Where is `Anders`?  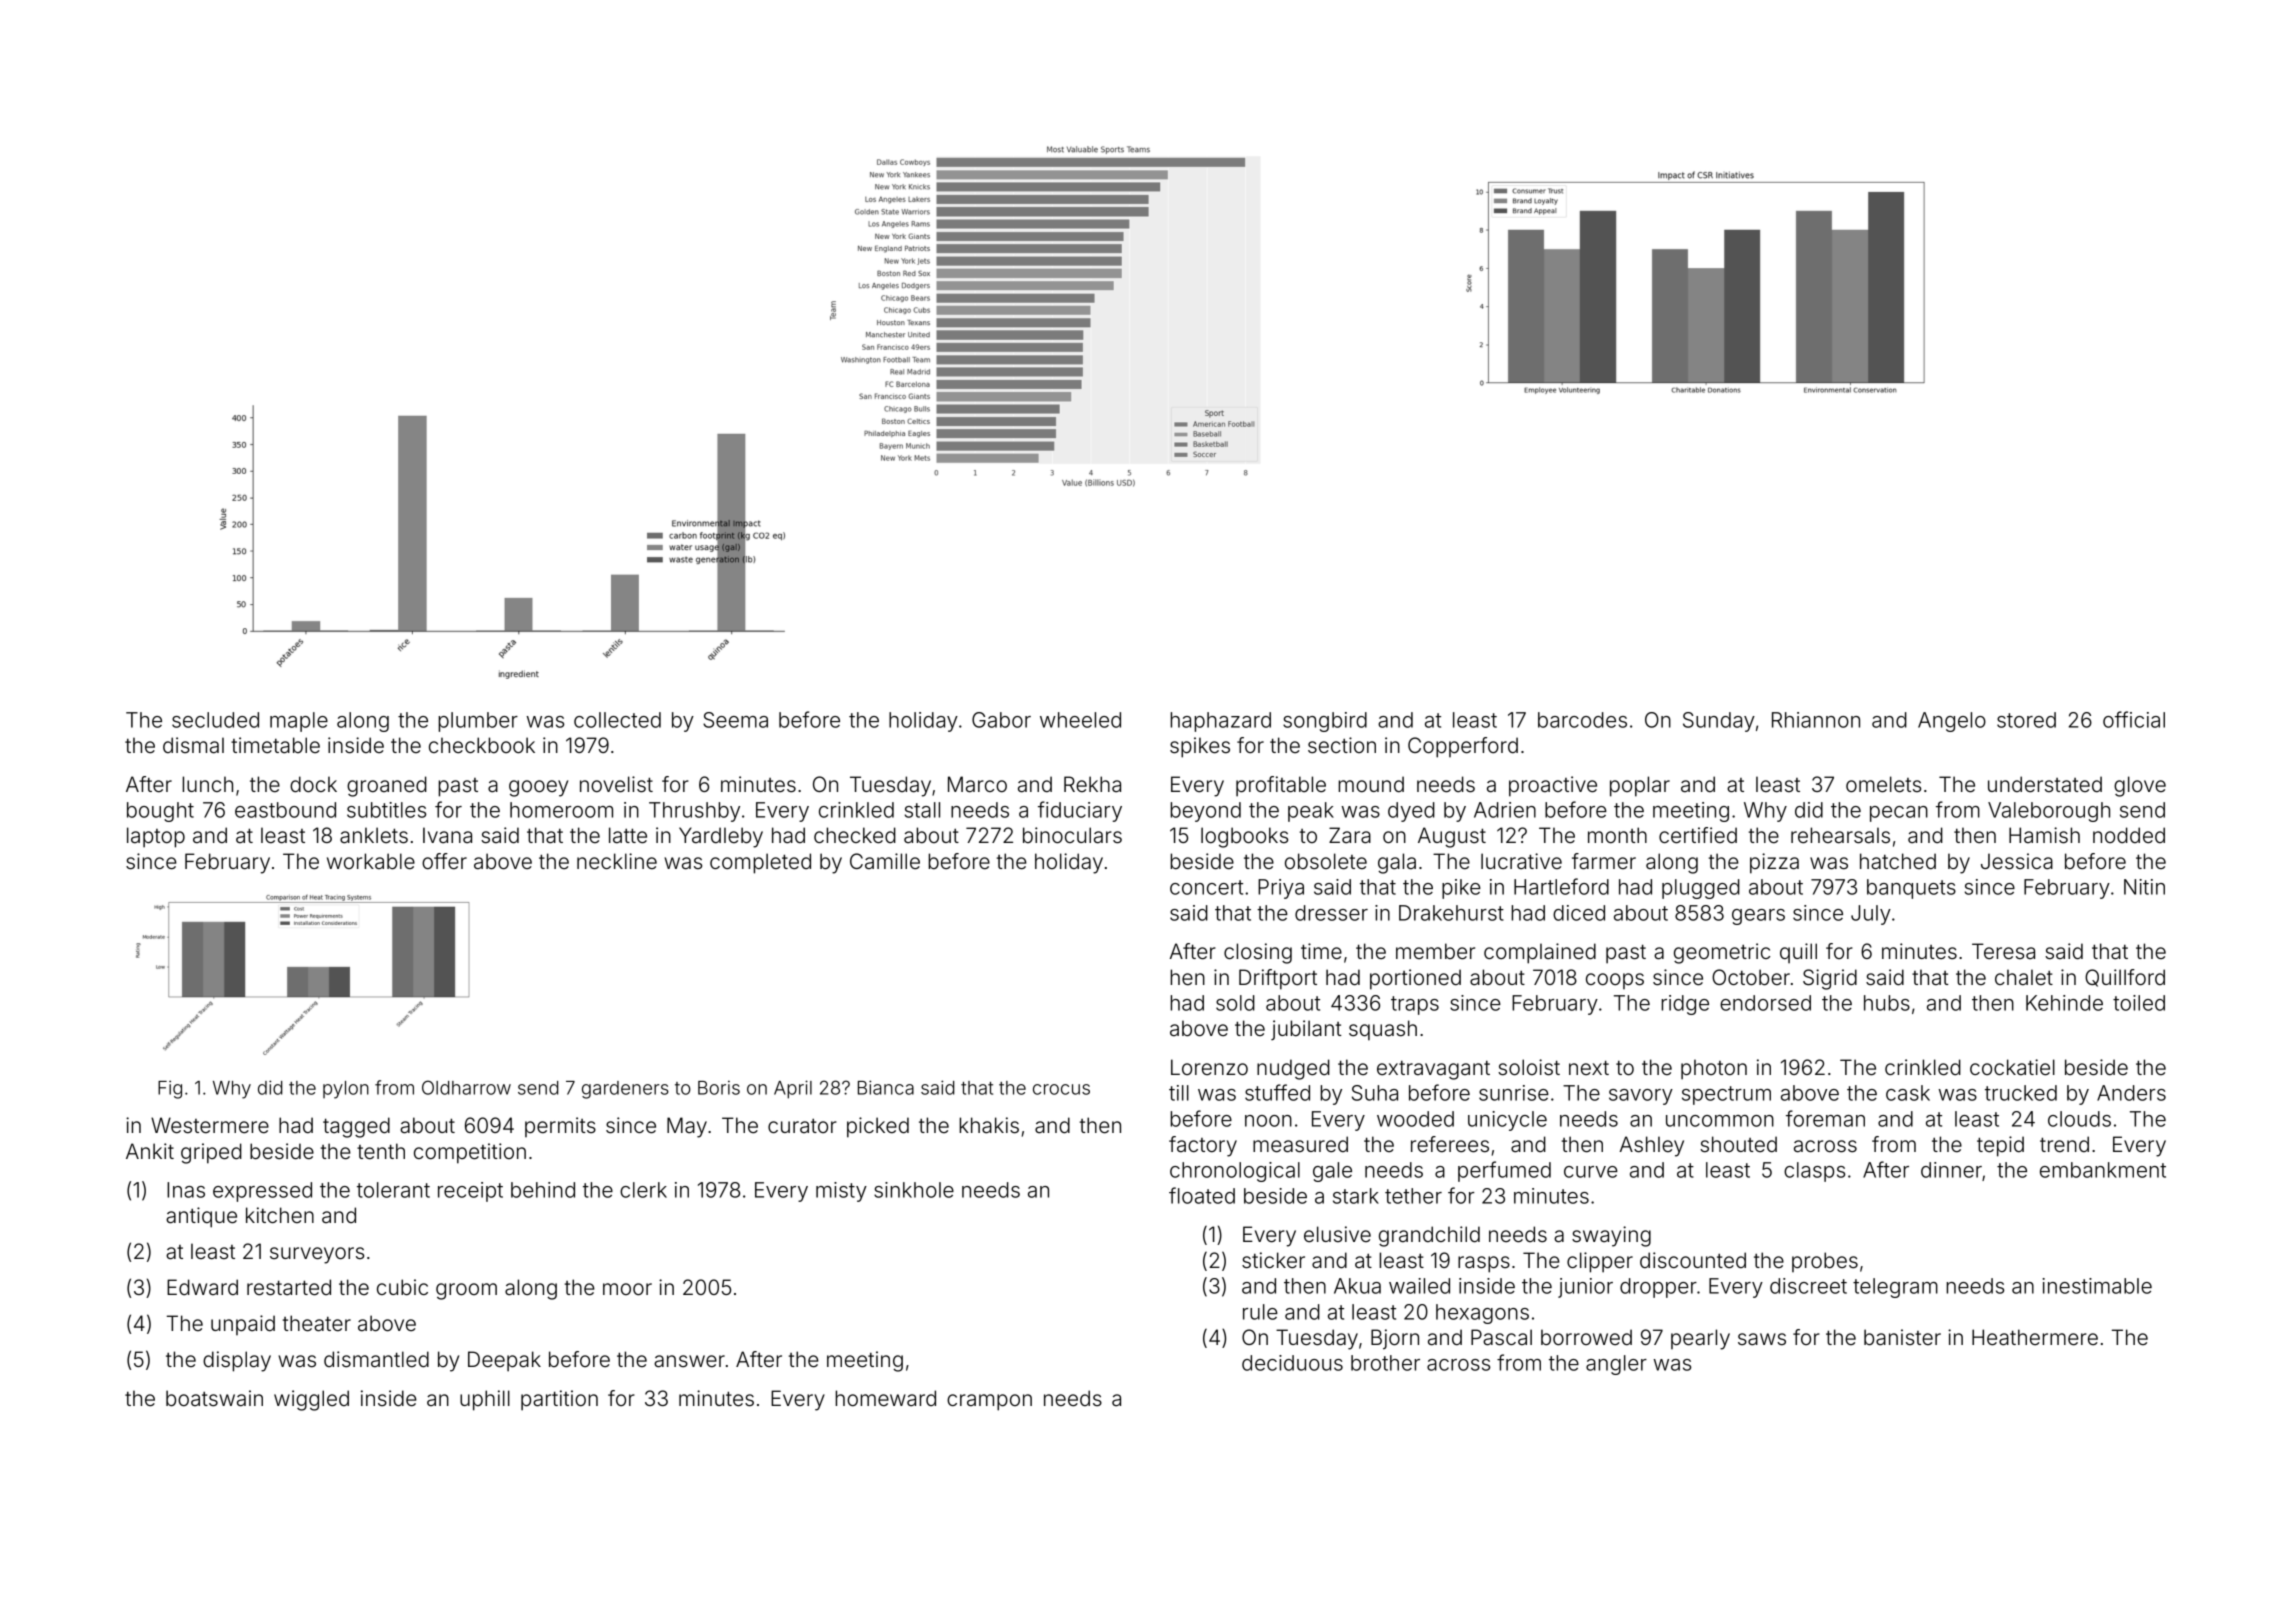
Anders is located at coordinates (2131, 1093).
